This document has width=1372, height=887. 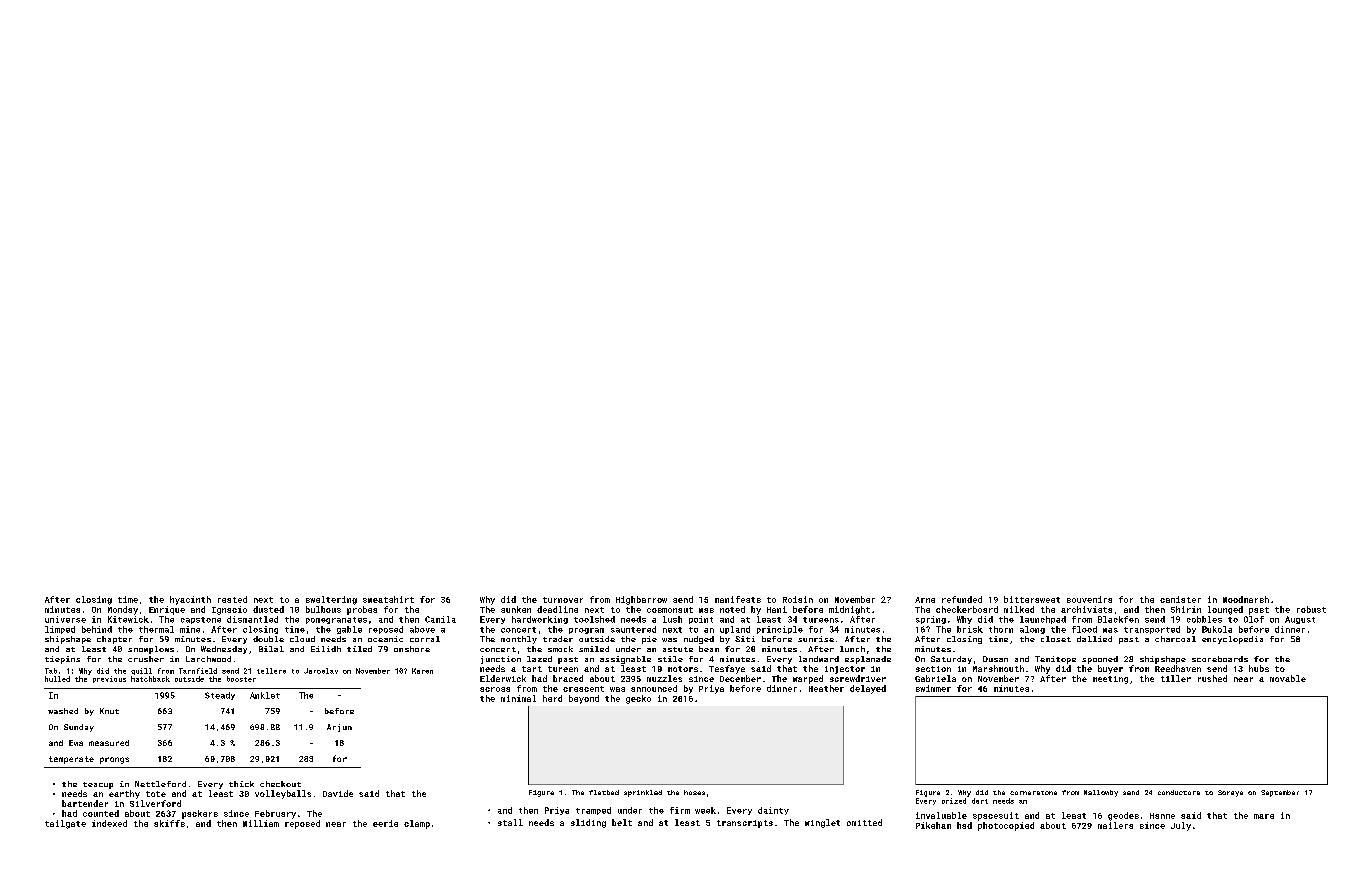 What do you see at coordinates (1300, 620) in the document?
I see `August` at bounding box center [1300, 620].
